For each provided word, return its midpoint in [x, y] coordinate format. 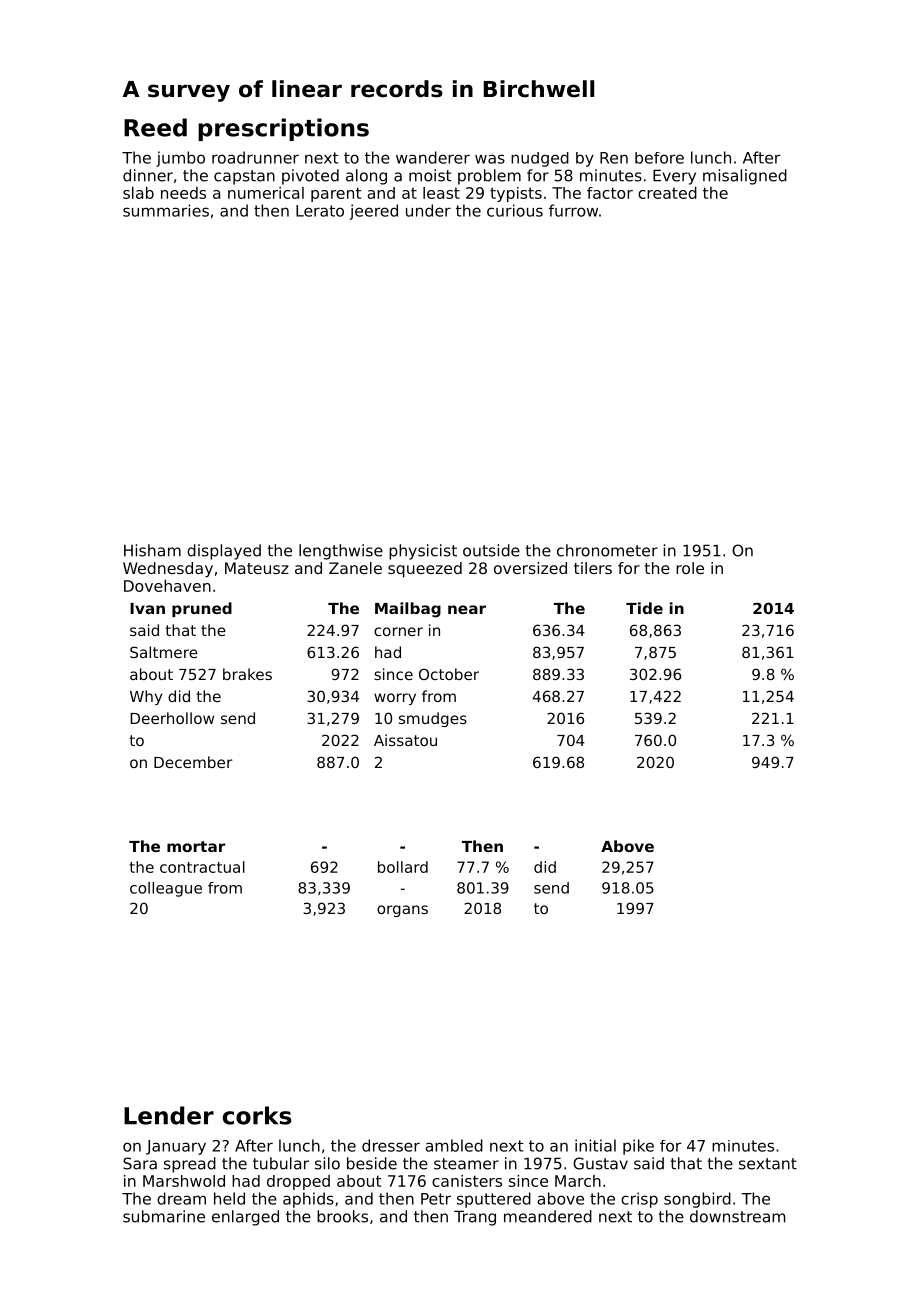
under [428, 210]
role [690, 568]
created [667, 193]
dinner [148, 175]
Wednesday [168, 570]
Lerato [320, 211]
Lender [169, 1115]
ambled [454, 1145]
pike [638, 1147]
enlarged [245, 1218]
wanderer [433, 157]
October [449, 674]
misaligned [745, 177]
